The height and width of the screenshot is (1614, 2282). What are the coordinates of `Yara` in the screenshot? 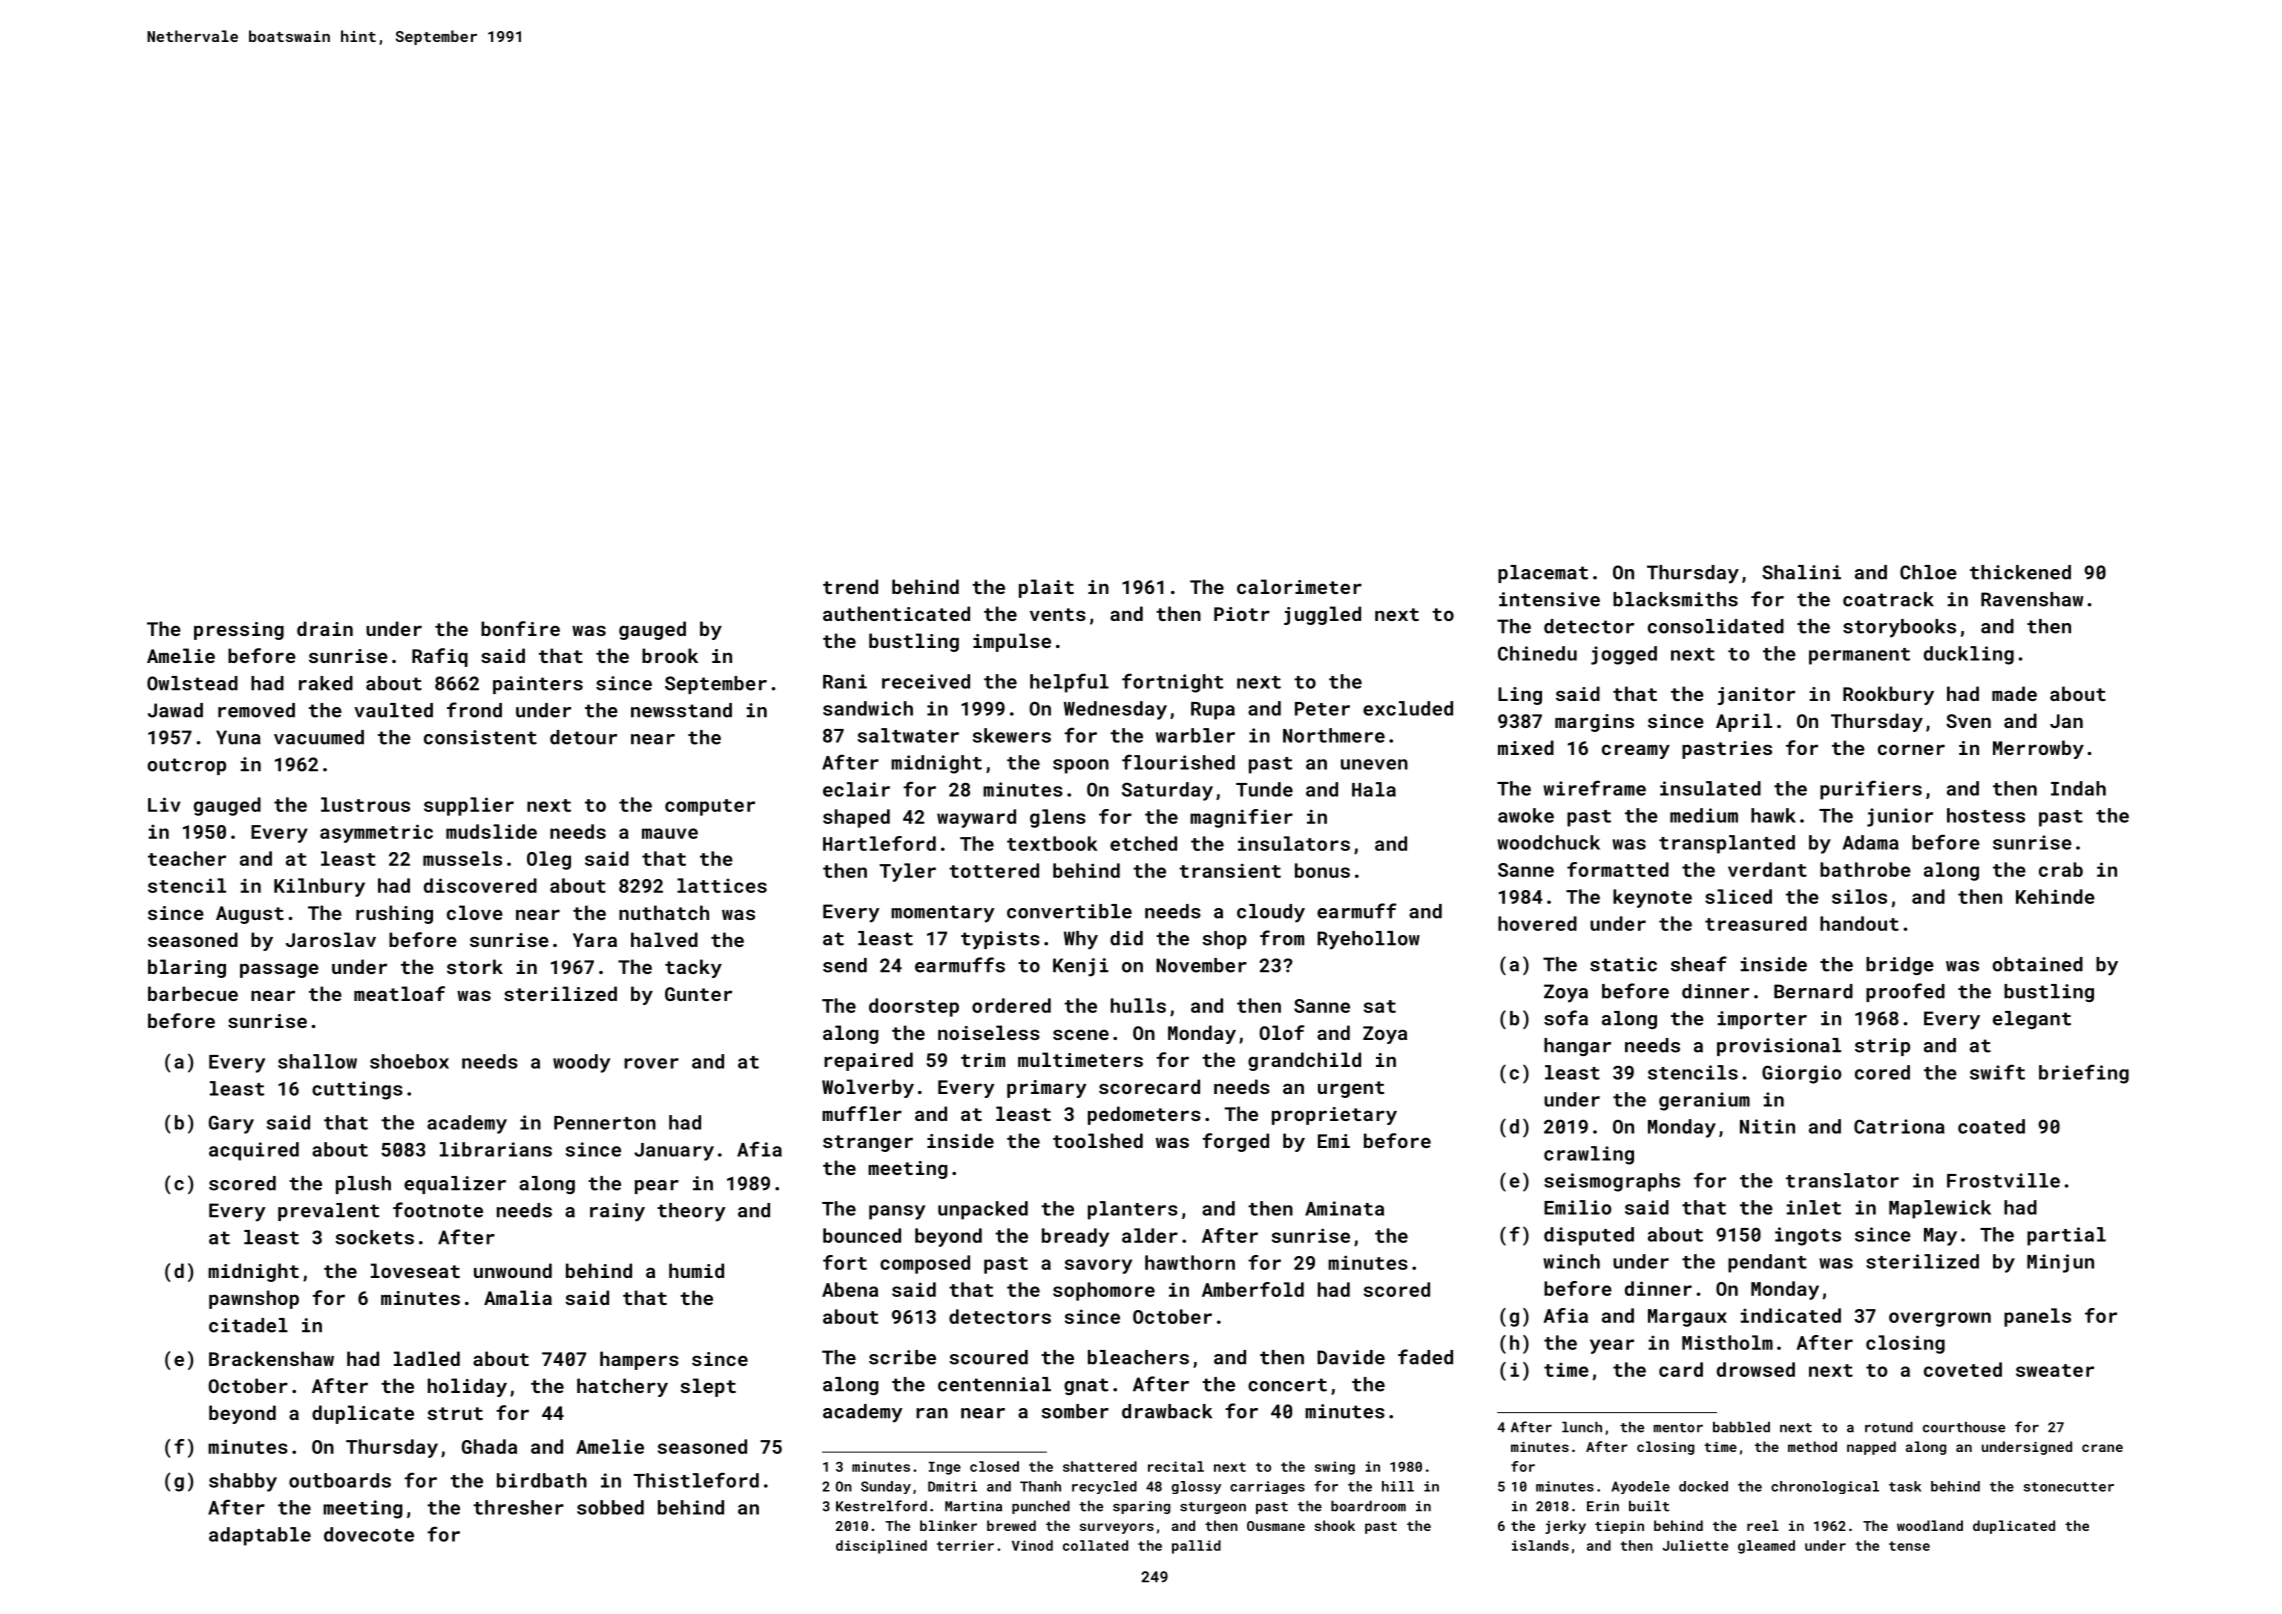 It's located at (595, 940).
